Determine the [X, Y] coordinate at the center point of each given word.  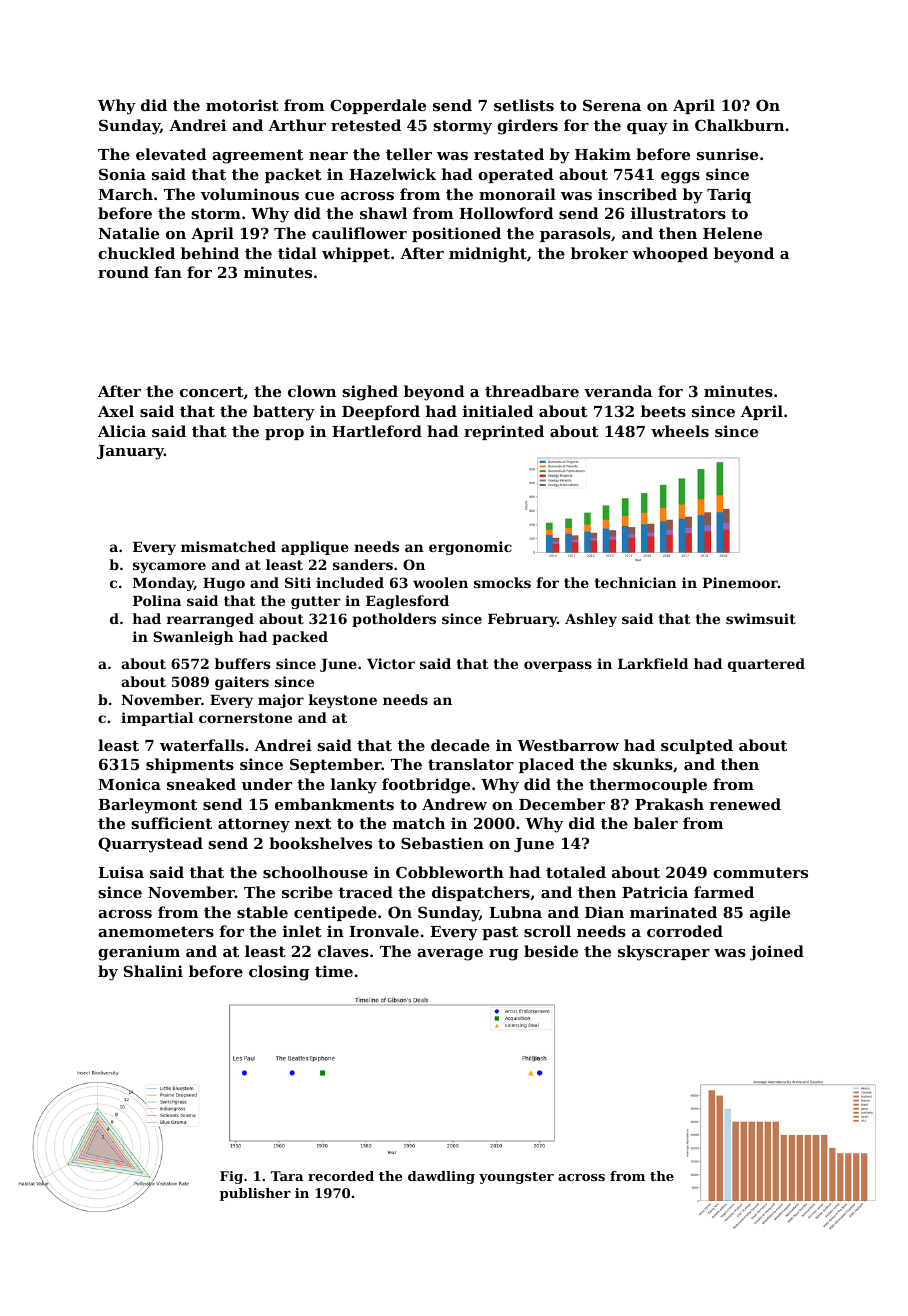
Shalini [153, 971]
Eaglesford [407, 602]
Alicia [122, 431]
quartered [766, 665]
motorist [242, 105]
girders [527, 127]
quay [647, 129]
